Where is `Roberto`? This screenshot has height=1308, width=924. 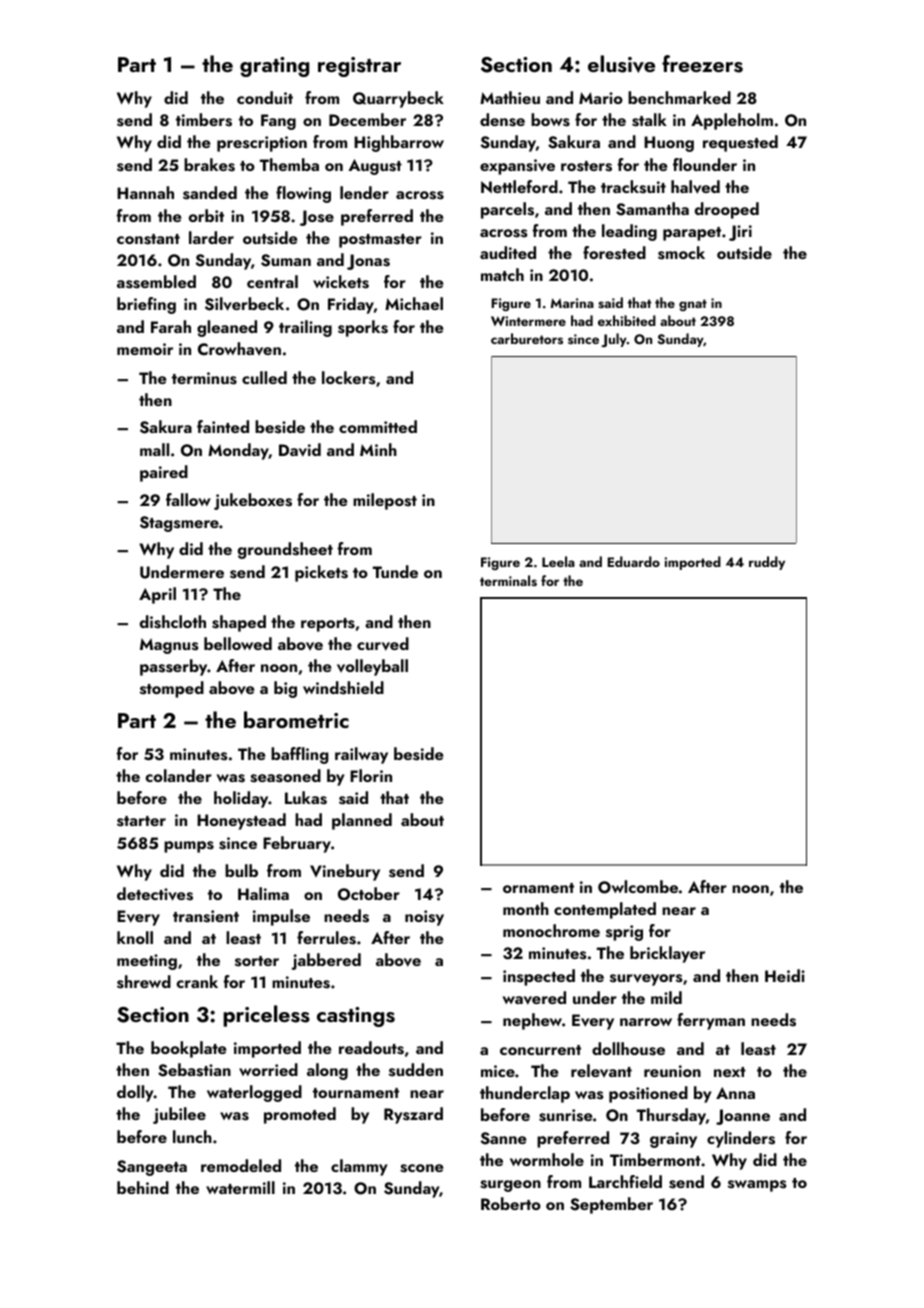 Roberto is located at coordinates (511, 1203).
